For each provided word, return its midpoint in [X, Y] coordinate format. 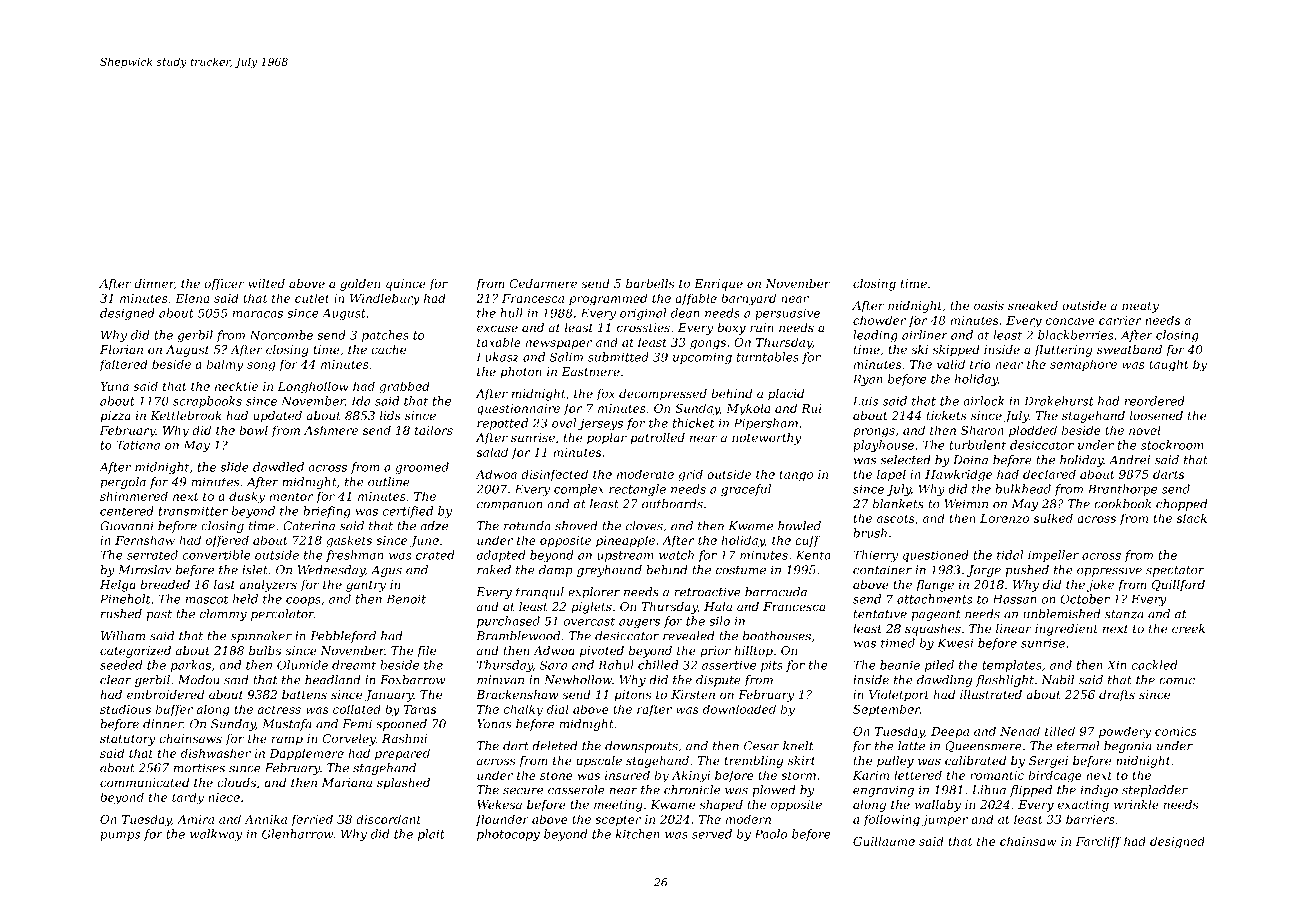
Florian [121, 349]
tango [796, 476]
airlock [983, 401]
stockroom [1172, 445]
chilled [658, 665]
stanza [1124, 614]
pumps [120, 836]
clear [115, 680]
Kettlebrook [186, 415]
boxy [731, 329]
